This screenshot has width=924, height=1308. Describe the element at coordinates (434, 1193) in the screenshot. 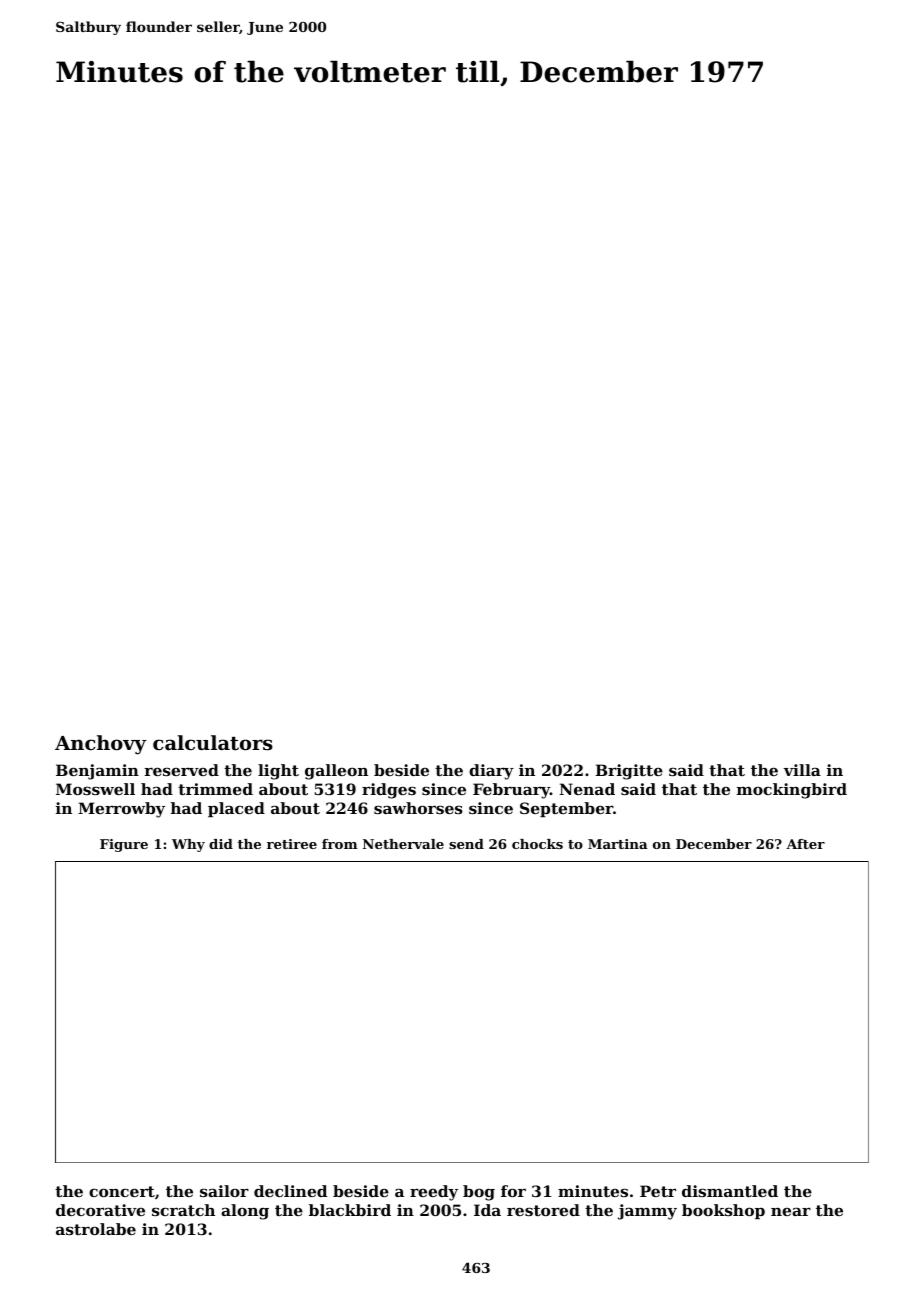

I see `reedy` at that location.
